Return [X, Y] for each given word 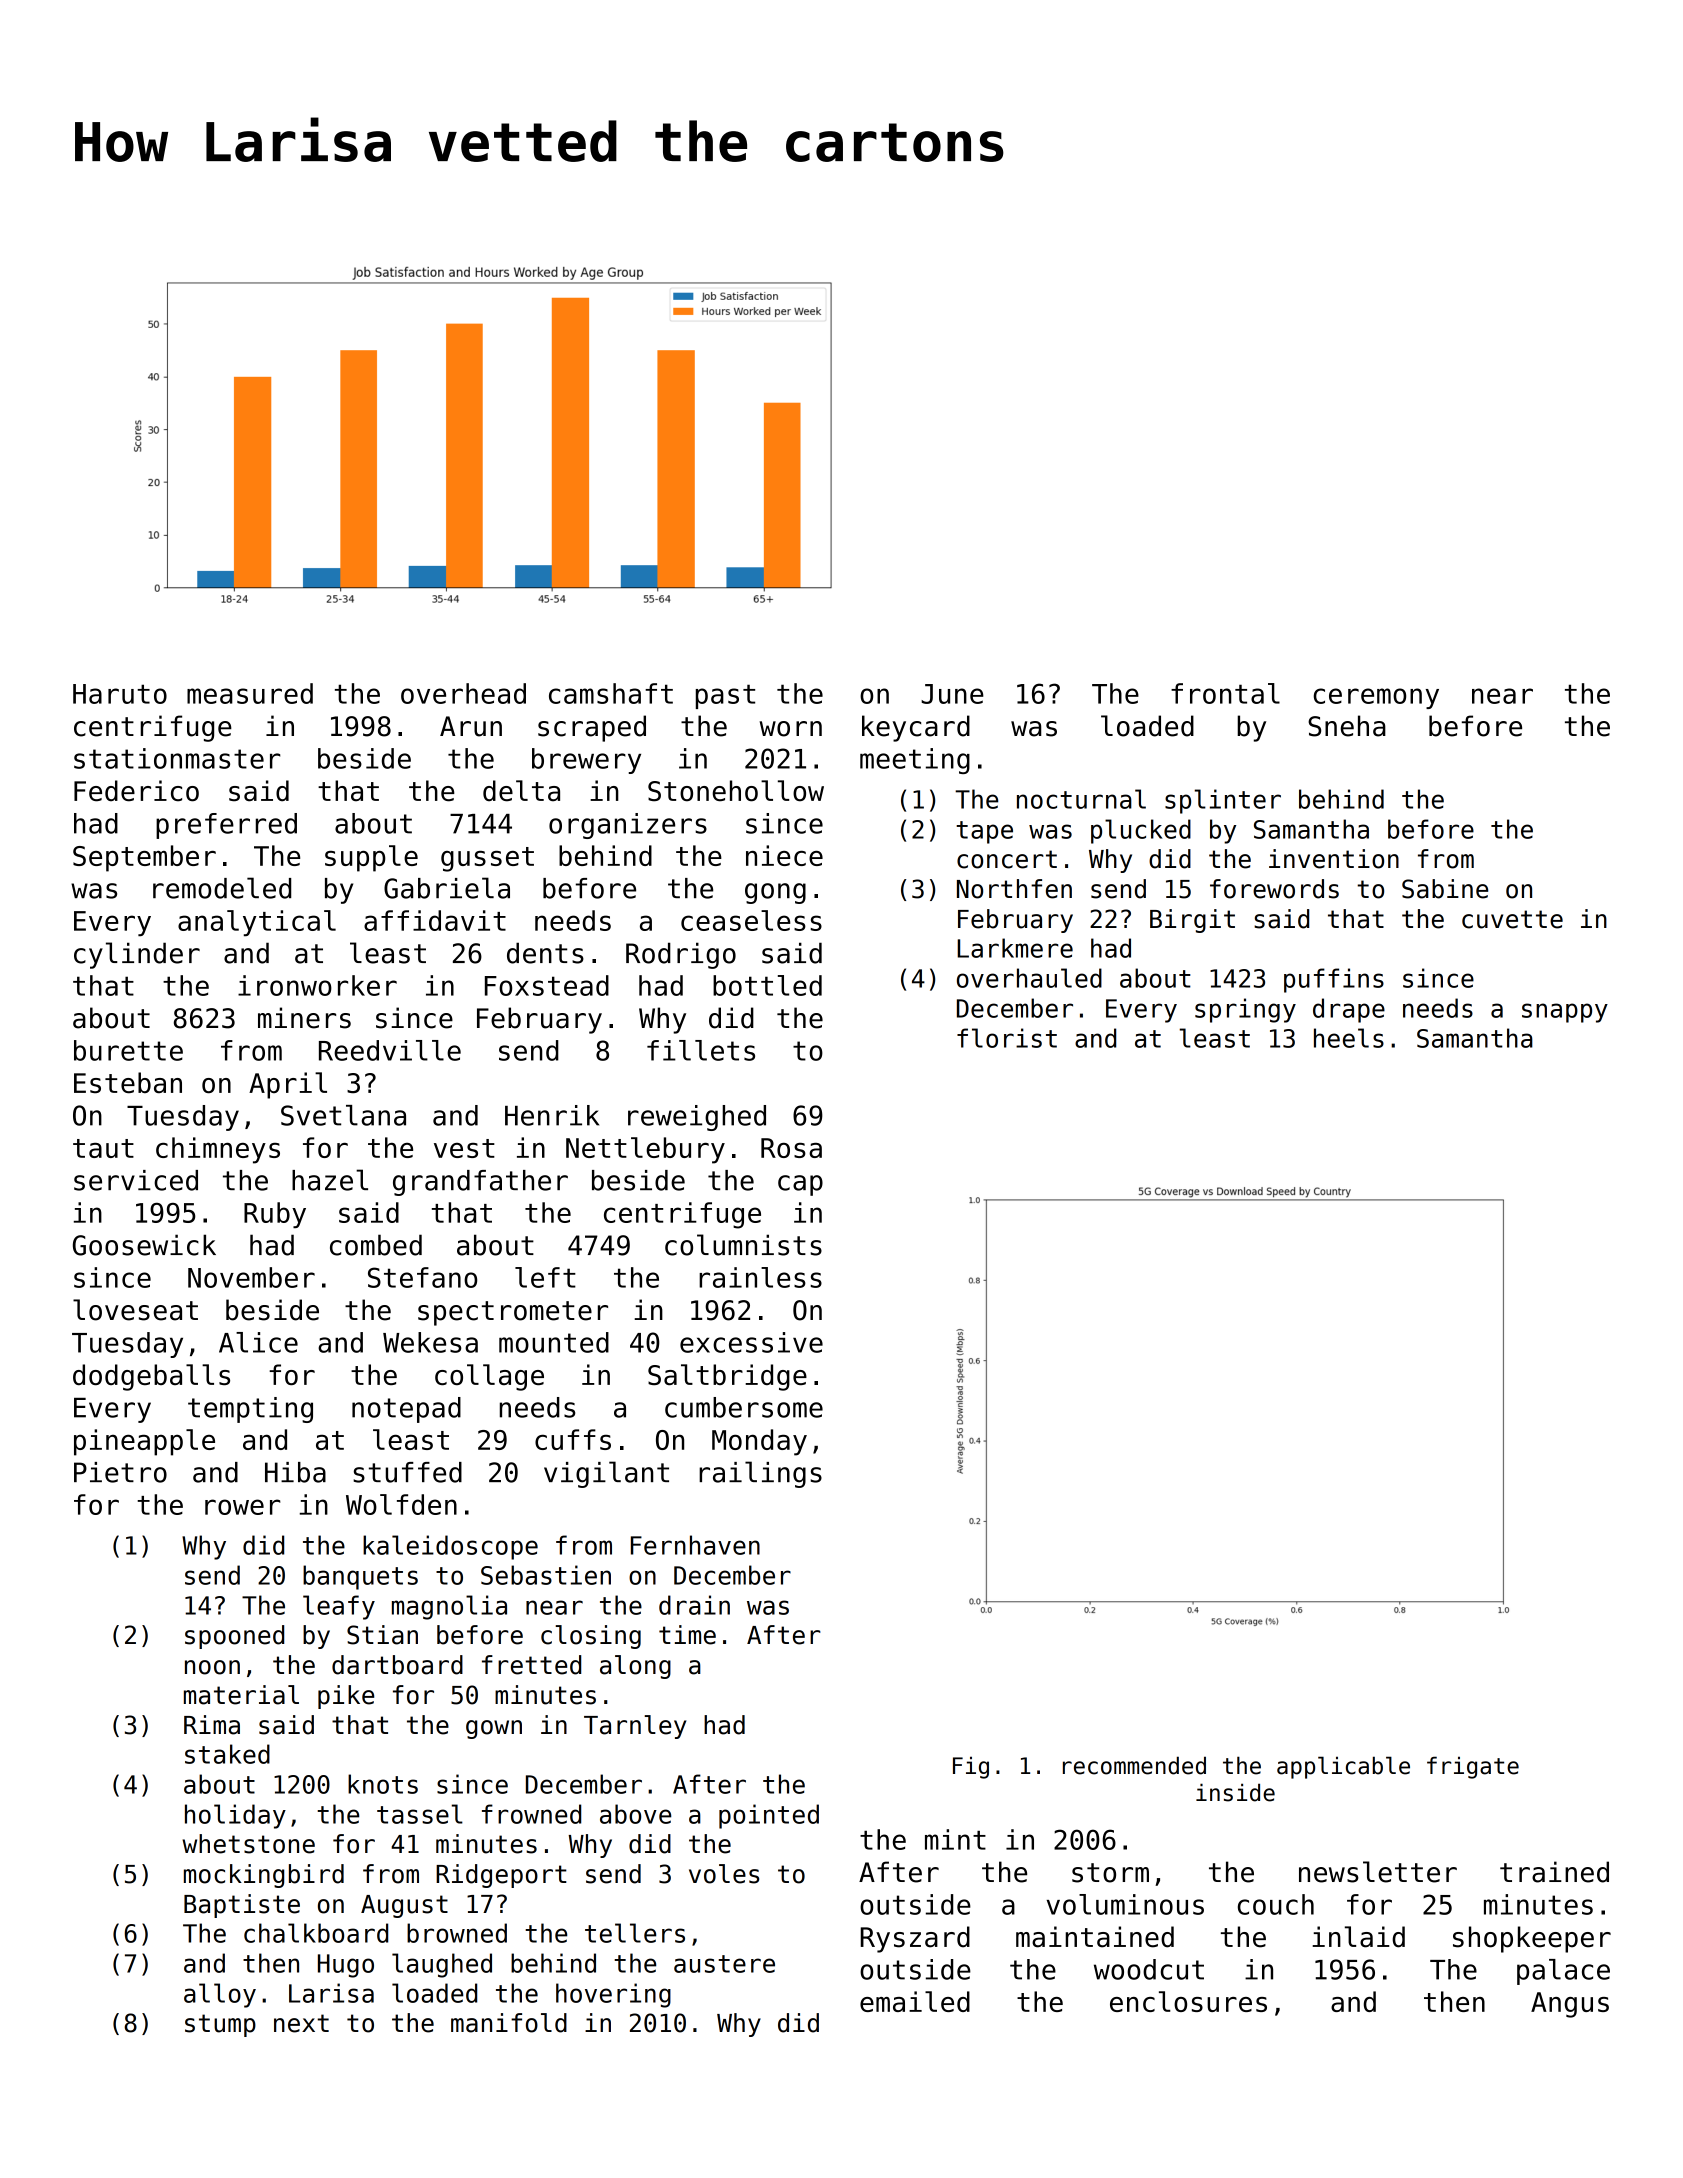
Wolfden [401, 1504]
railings [760, 1474]
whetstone [248, 1844]
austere [724, 1964]
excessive [751, 1342]
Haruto [120, 694]
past [725, 696]
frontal [1225, 693]
